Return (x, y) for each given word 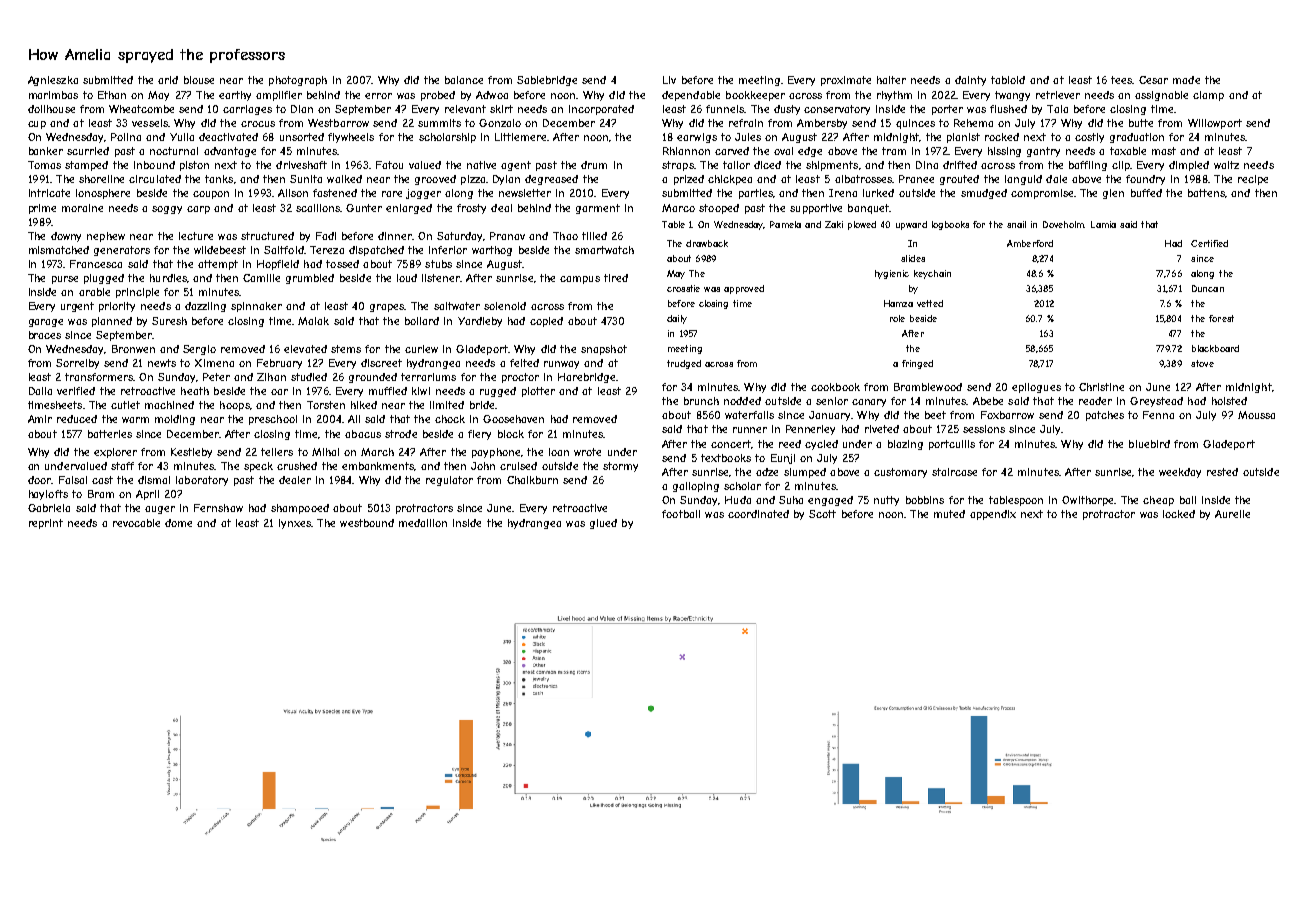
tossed (342, 264)
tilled (594, 236)
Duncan (1208, 288)
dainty (970, 81)
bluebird (1149, 444)
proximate (846, 81)
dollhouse (51, 109)
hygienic (892, 274)
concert (731, 444)
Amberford (1030, 243)
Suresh (169, 321)
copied (546, 322)
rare (392, 194)
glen (1113, 194)
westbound (367, 523)
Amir (40, 419)
